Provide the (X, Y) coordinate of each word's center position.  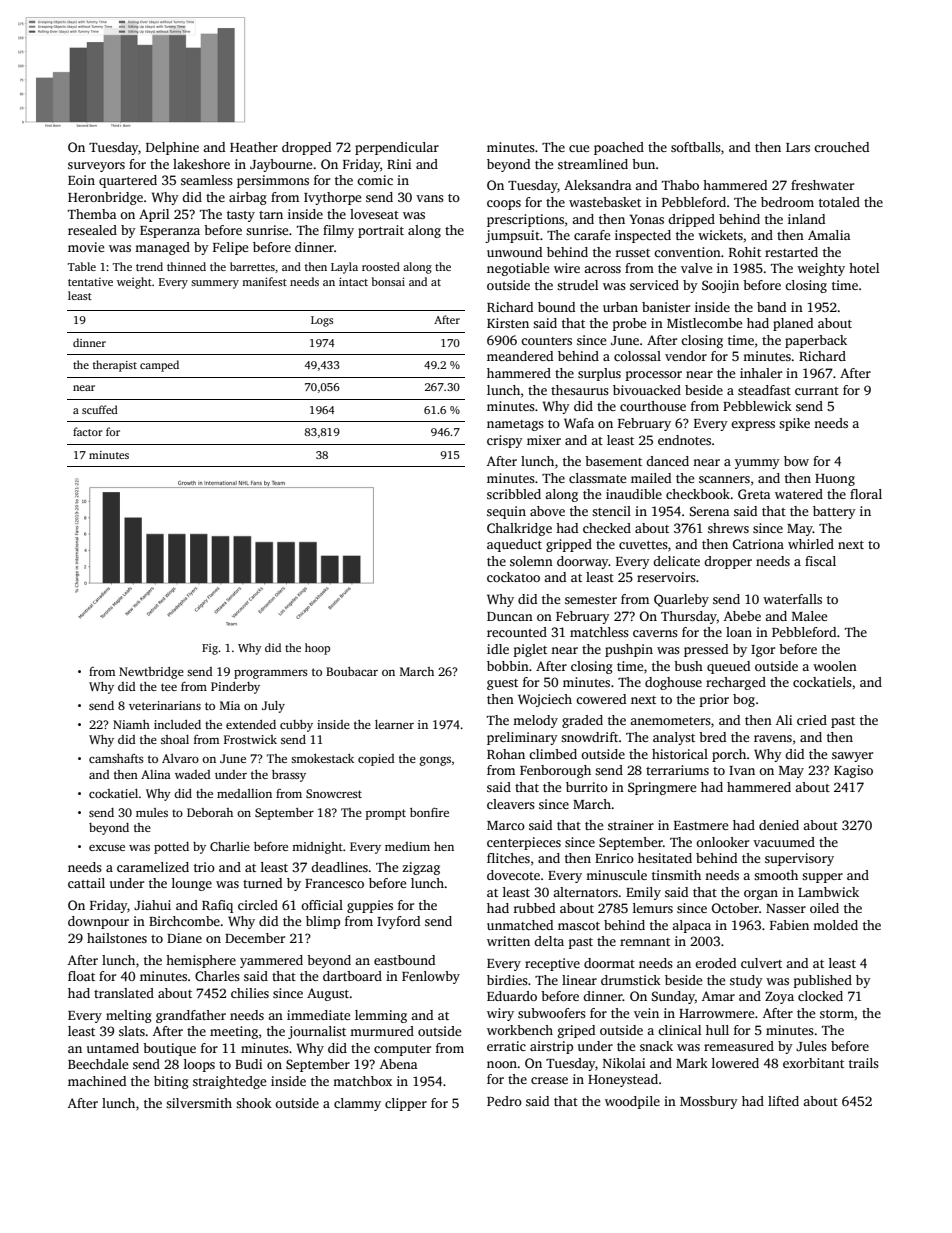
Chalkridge (519, 529)
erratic (506, 1046)
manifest (264, 281)
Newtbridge (151, 673)
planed (793, 324)
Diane (184, 938)
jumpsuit (512, 236)
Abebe (742, 616)
